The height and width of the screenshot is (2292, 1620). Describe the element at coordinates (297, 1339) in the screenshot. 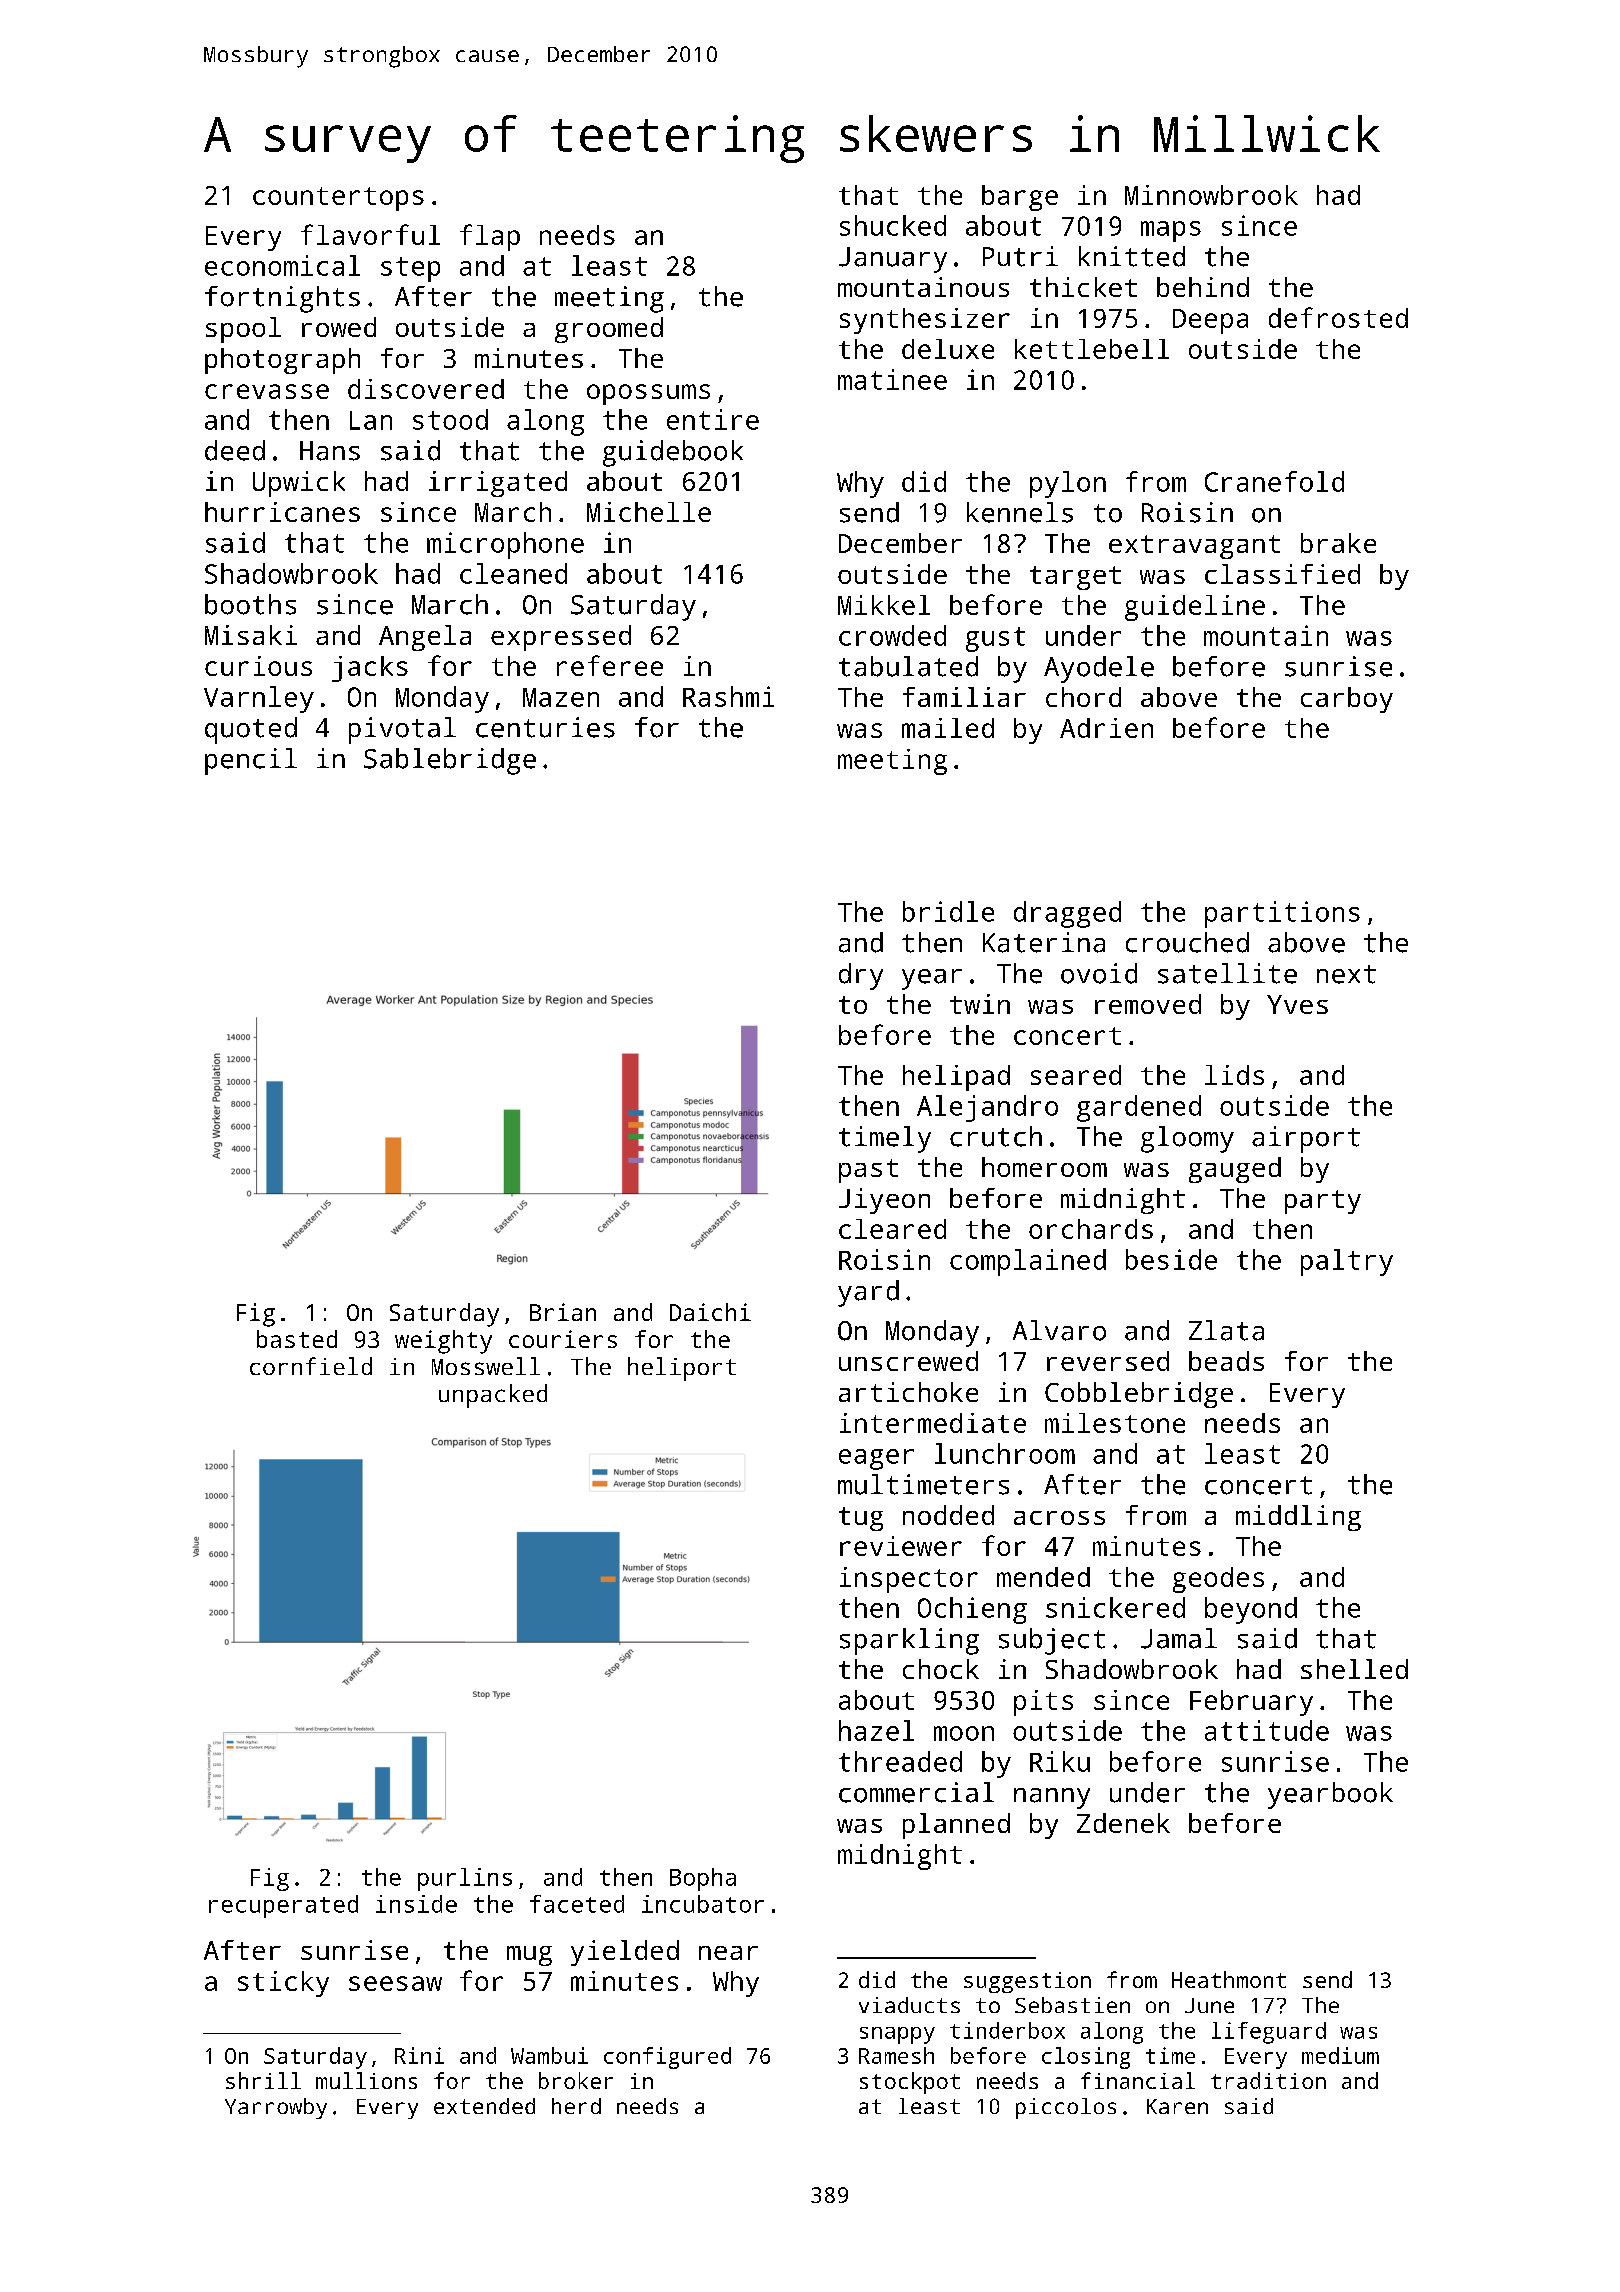

I see `basted` at that location.
